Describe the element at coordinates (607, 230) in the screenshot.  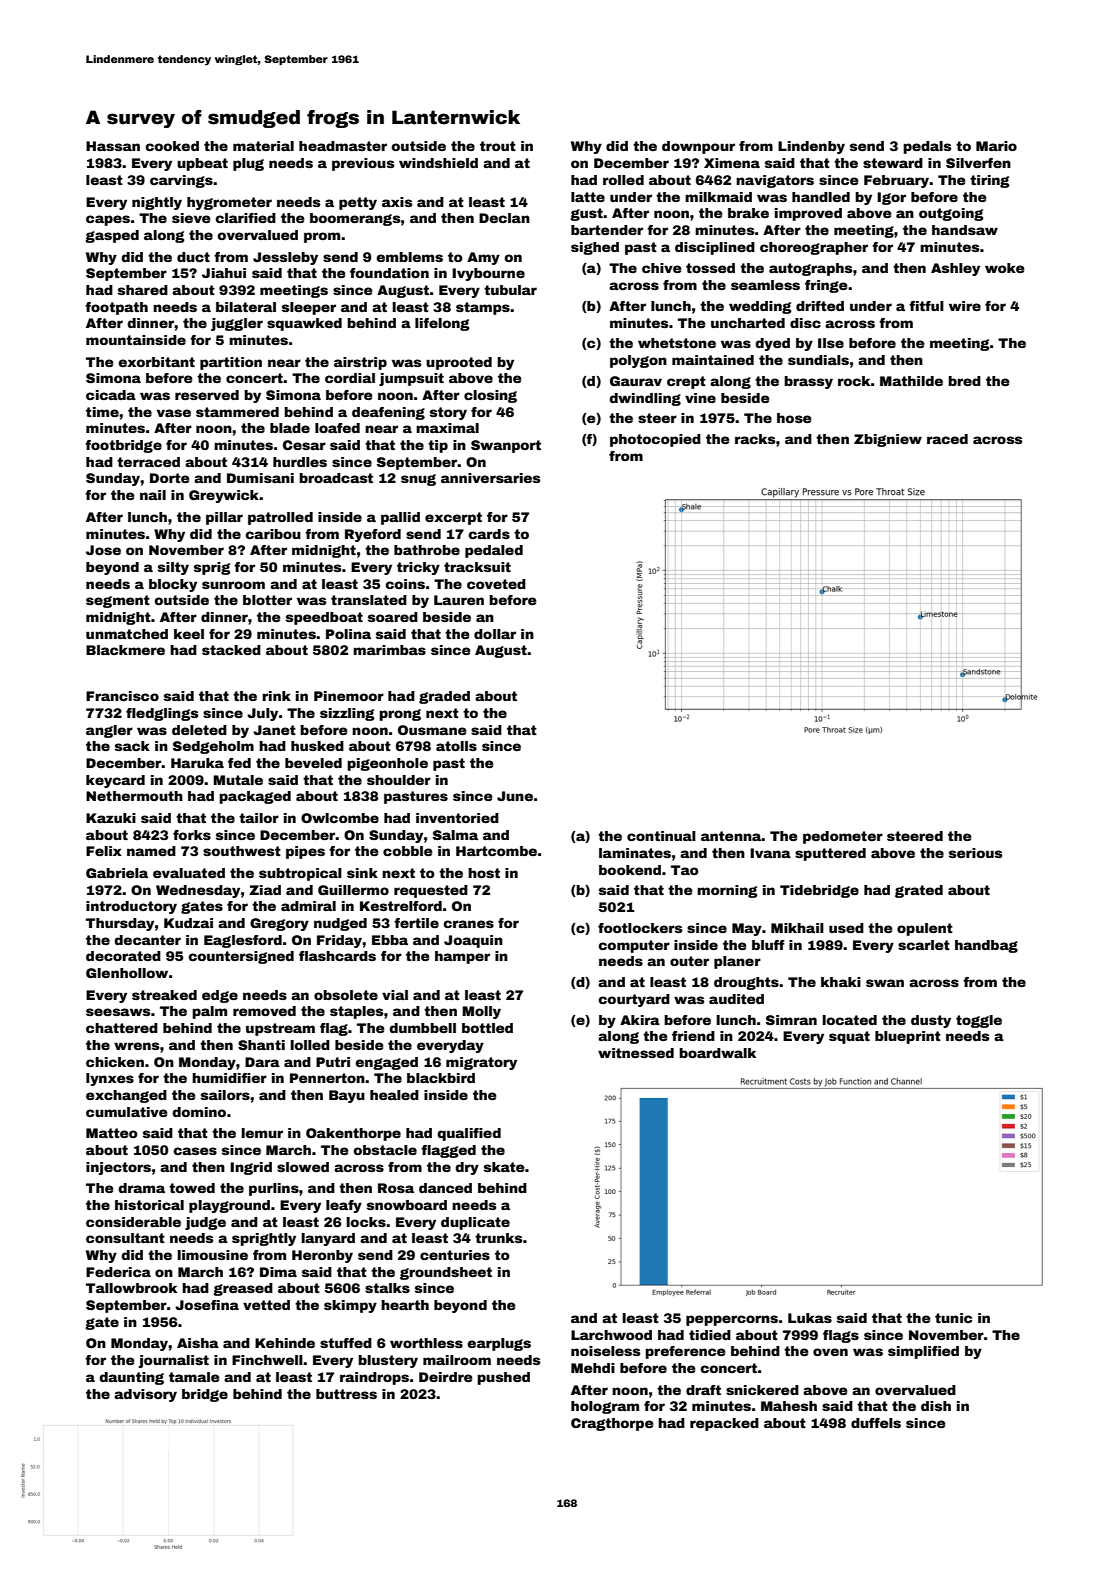
I see `bartender` at that location.
